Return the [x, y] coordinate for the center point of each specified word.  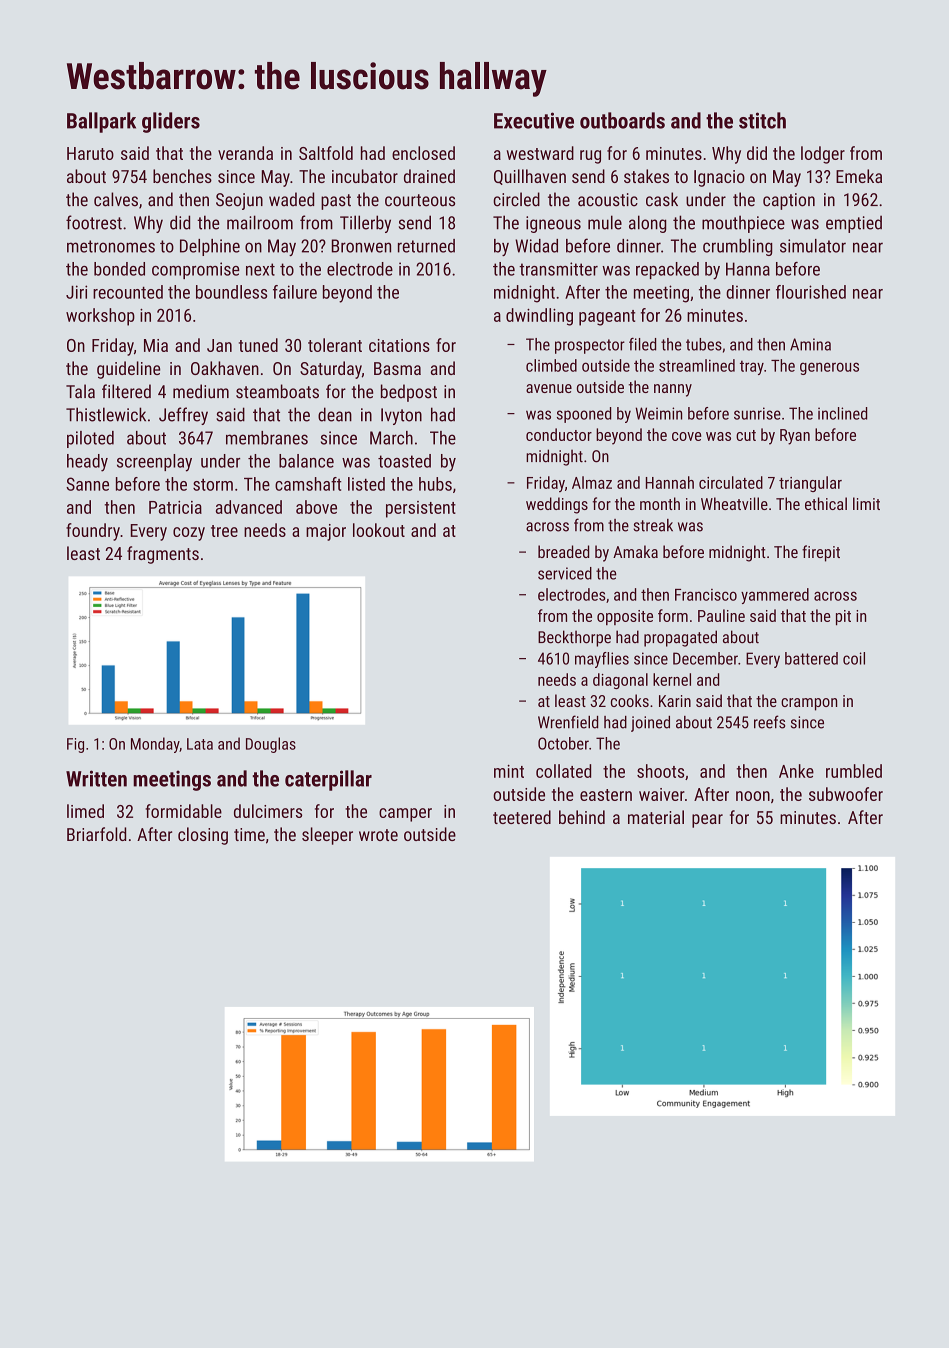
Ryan [795, 437]
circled [516, 199]
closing [203, 836]
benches [182, 176]
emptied [854, 224]
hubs [435, 484]
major [326, 532]
